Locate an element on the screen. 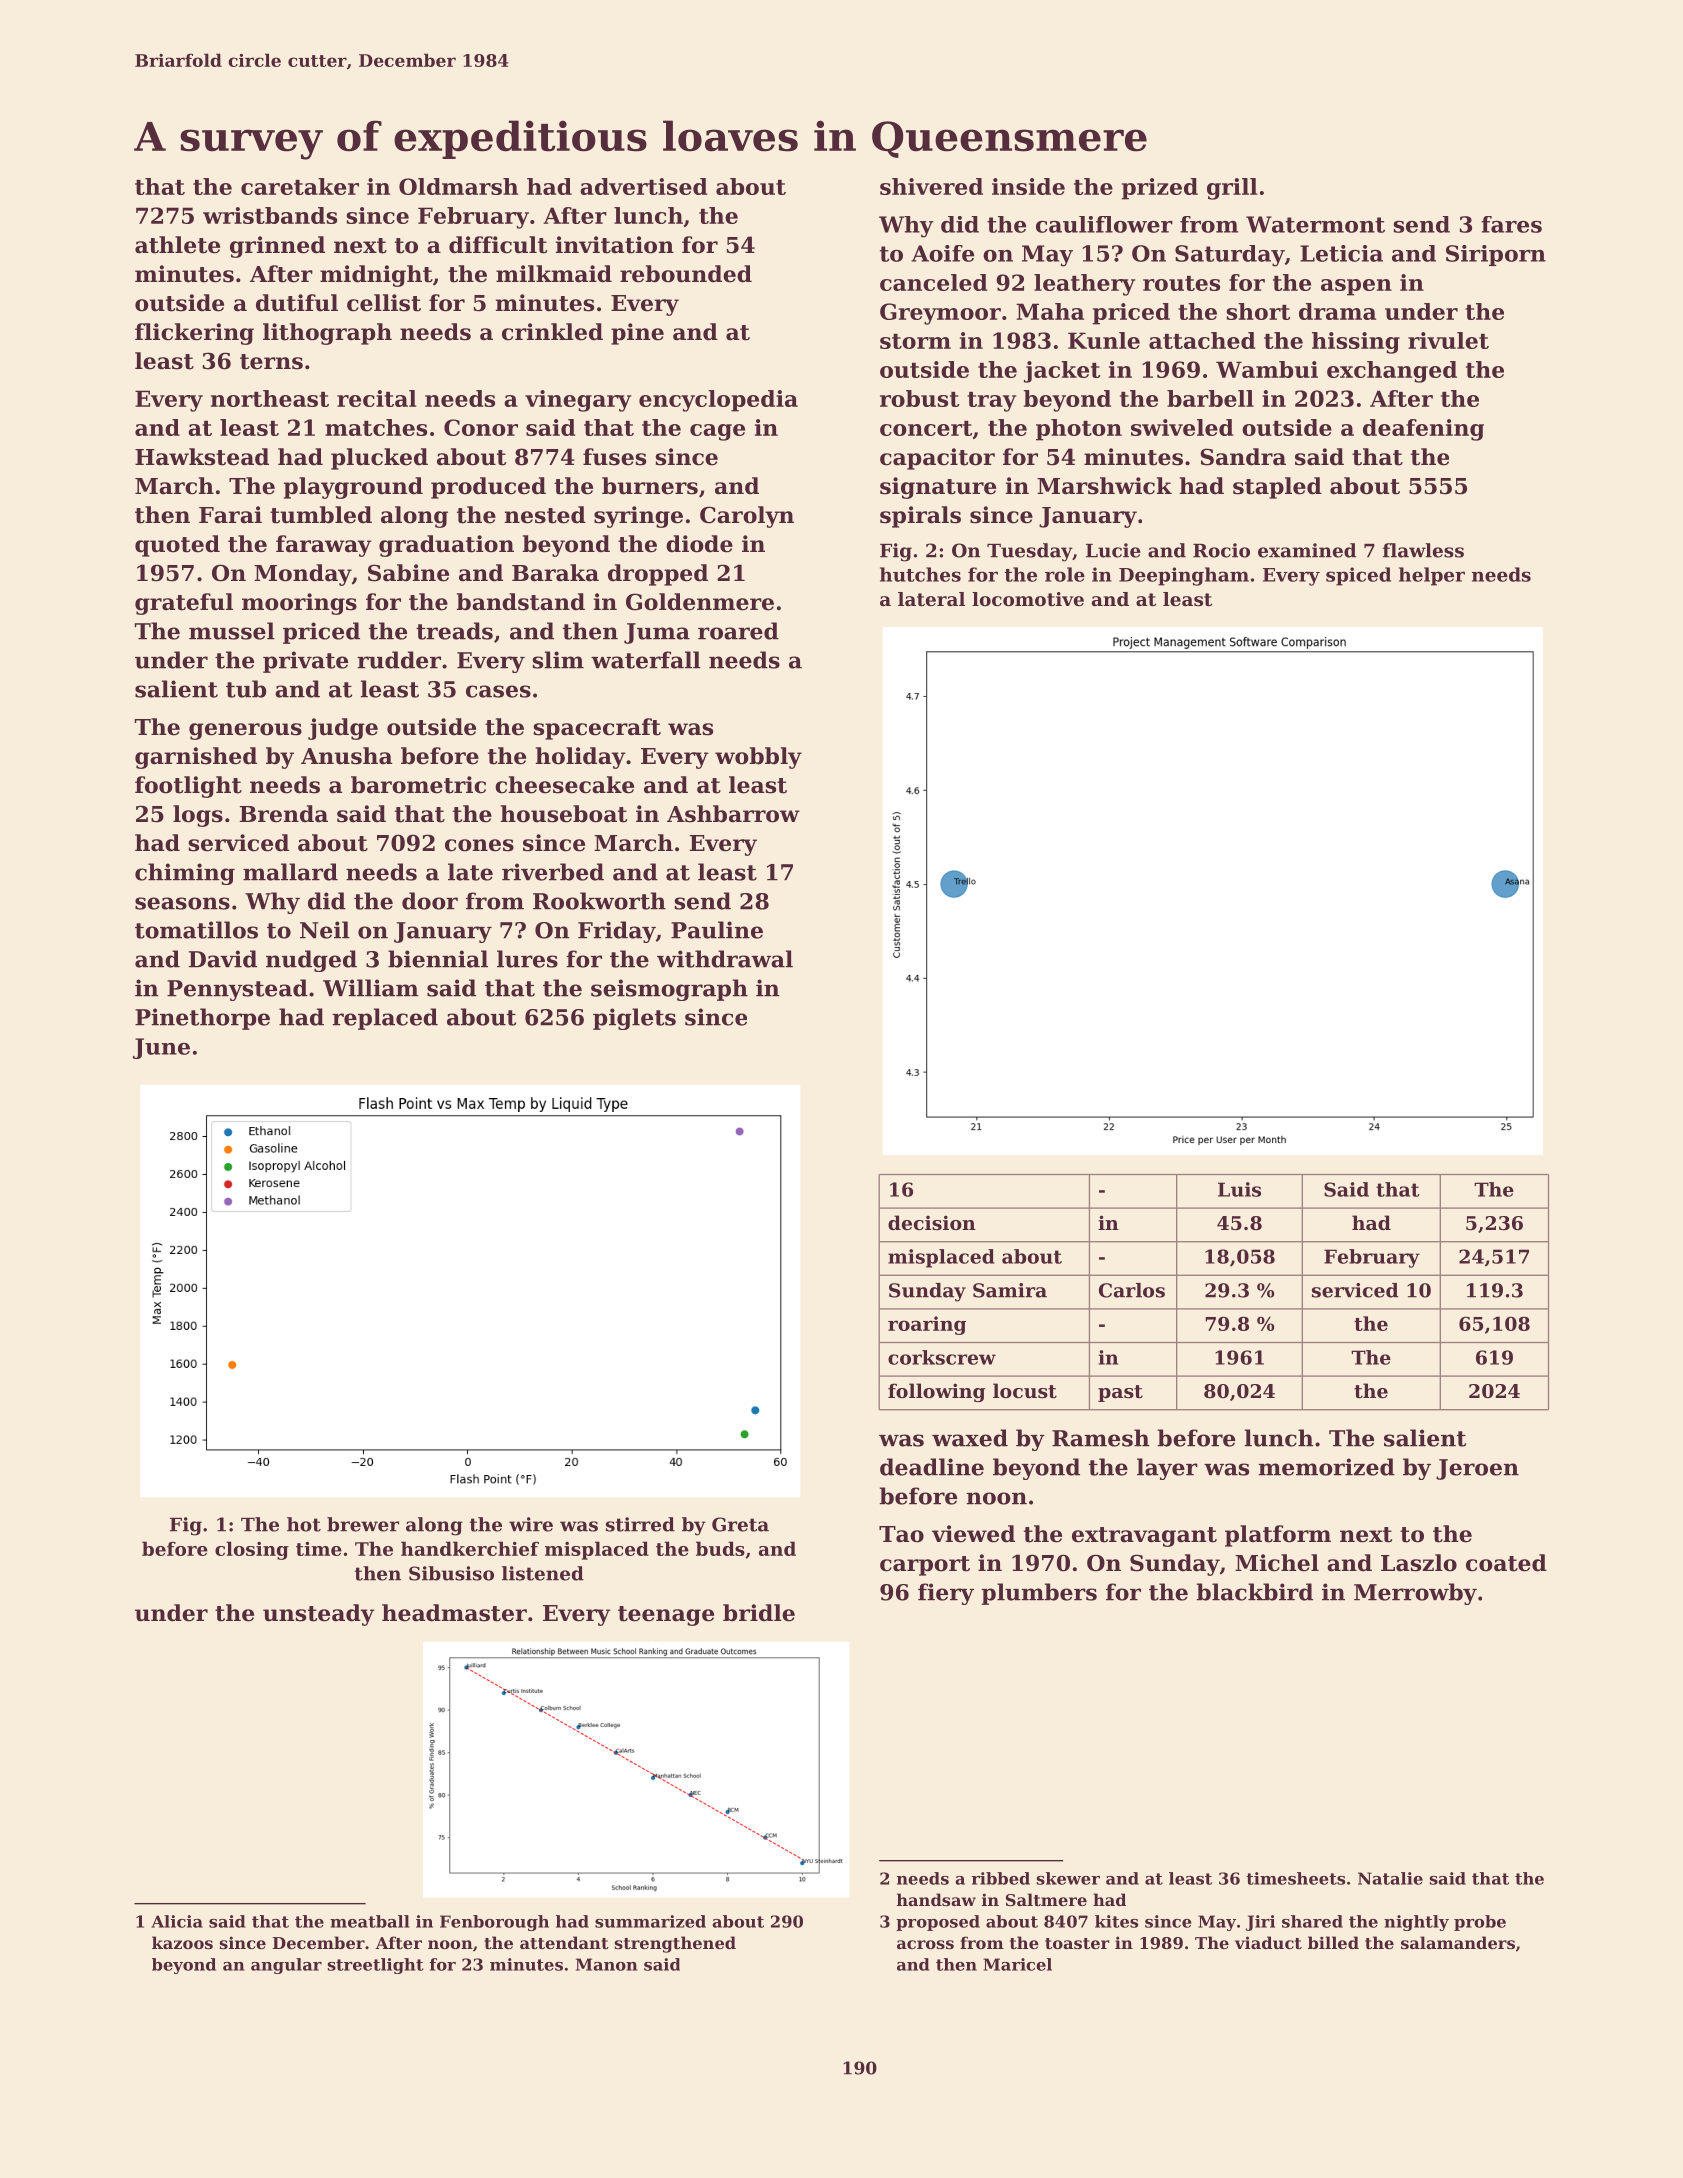  Alicia is located at coordinates (177, 1921).
